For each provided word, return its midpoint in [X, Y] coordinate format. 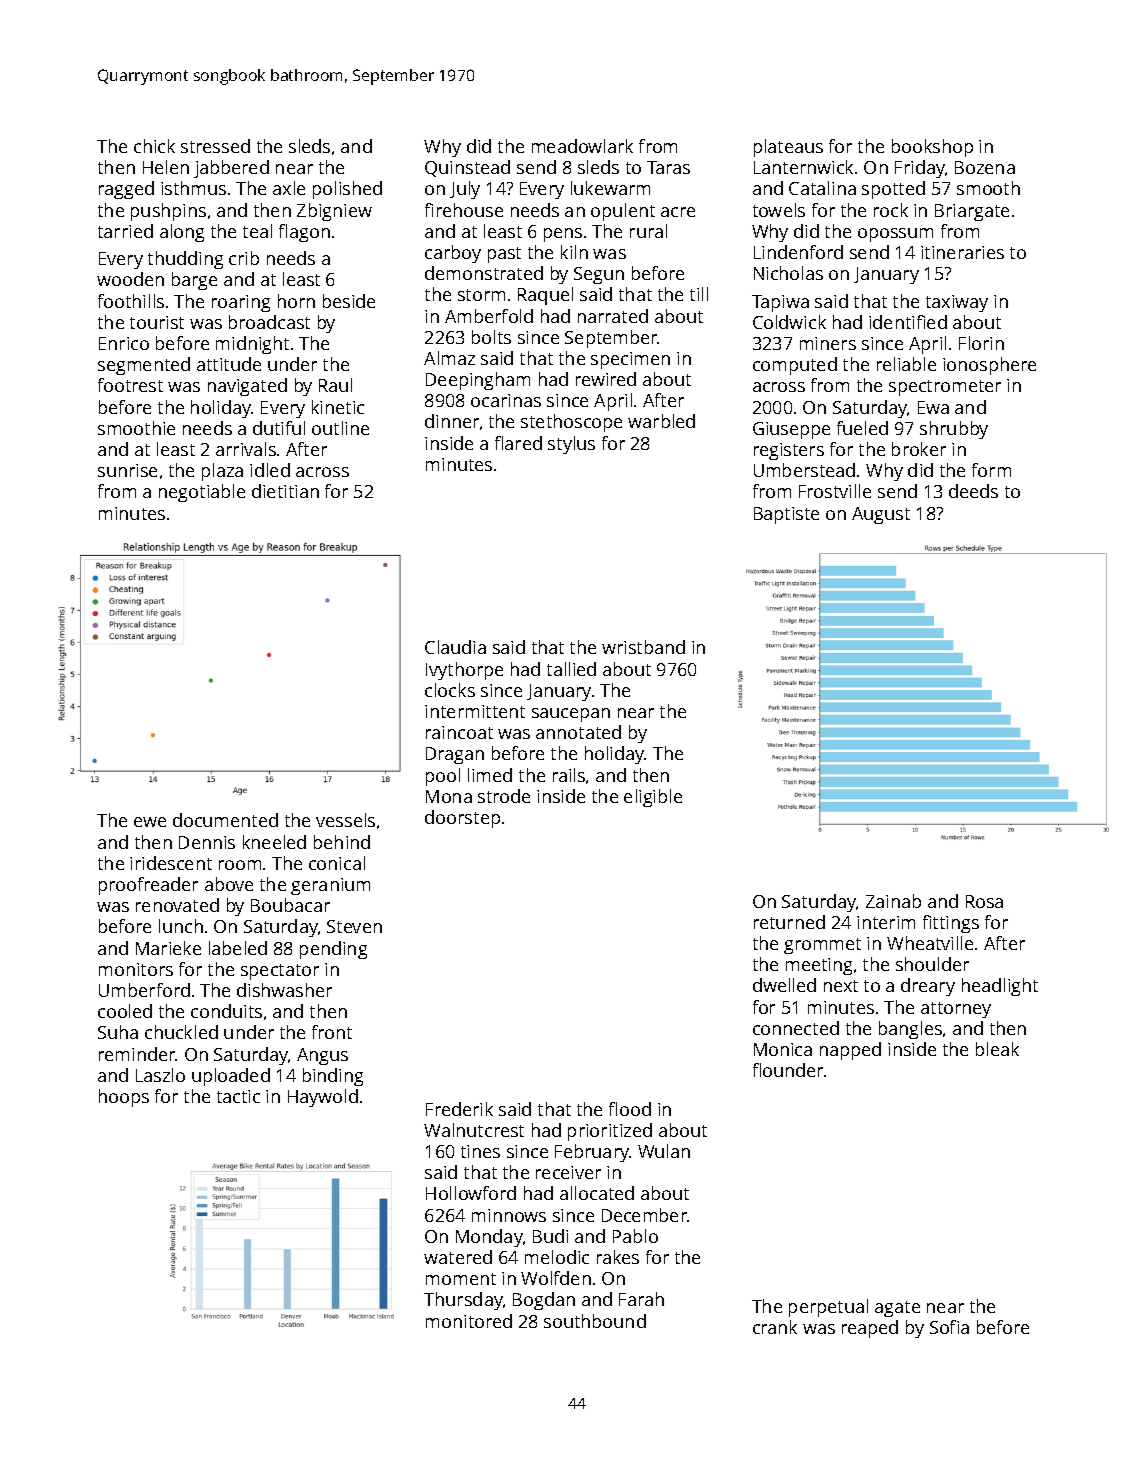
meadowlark [582, 146]
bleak [997, 1049]
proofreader [148, 886]
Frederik [459, 1109]
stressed [215, 146]
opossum [895, 235]
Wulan [664, 1151]
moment [461, 1279]
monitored [469, 1321]
